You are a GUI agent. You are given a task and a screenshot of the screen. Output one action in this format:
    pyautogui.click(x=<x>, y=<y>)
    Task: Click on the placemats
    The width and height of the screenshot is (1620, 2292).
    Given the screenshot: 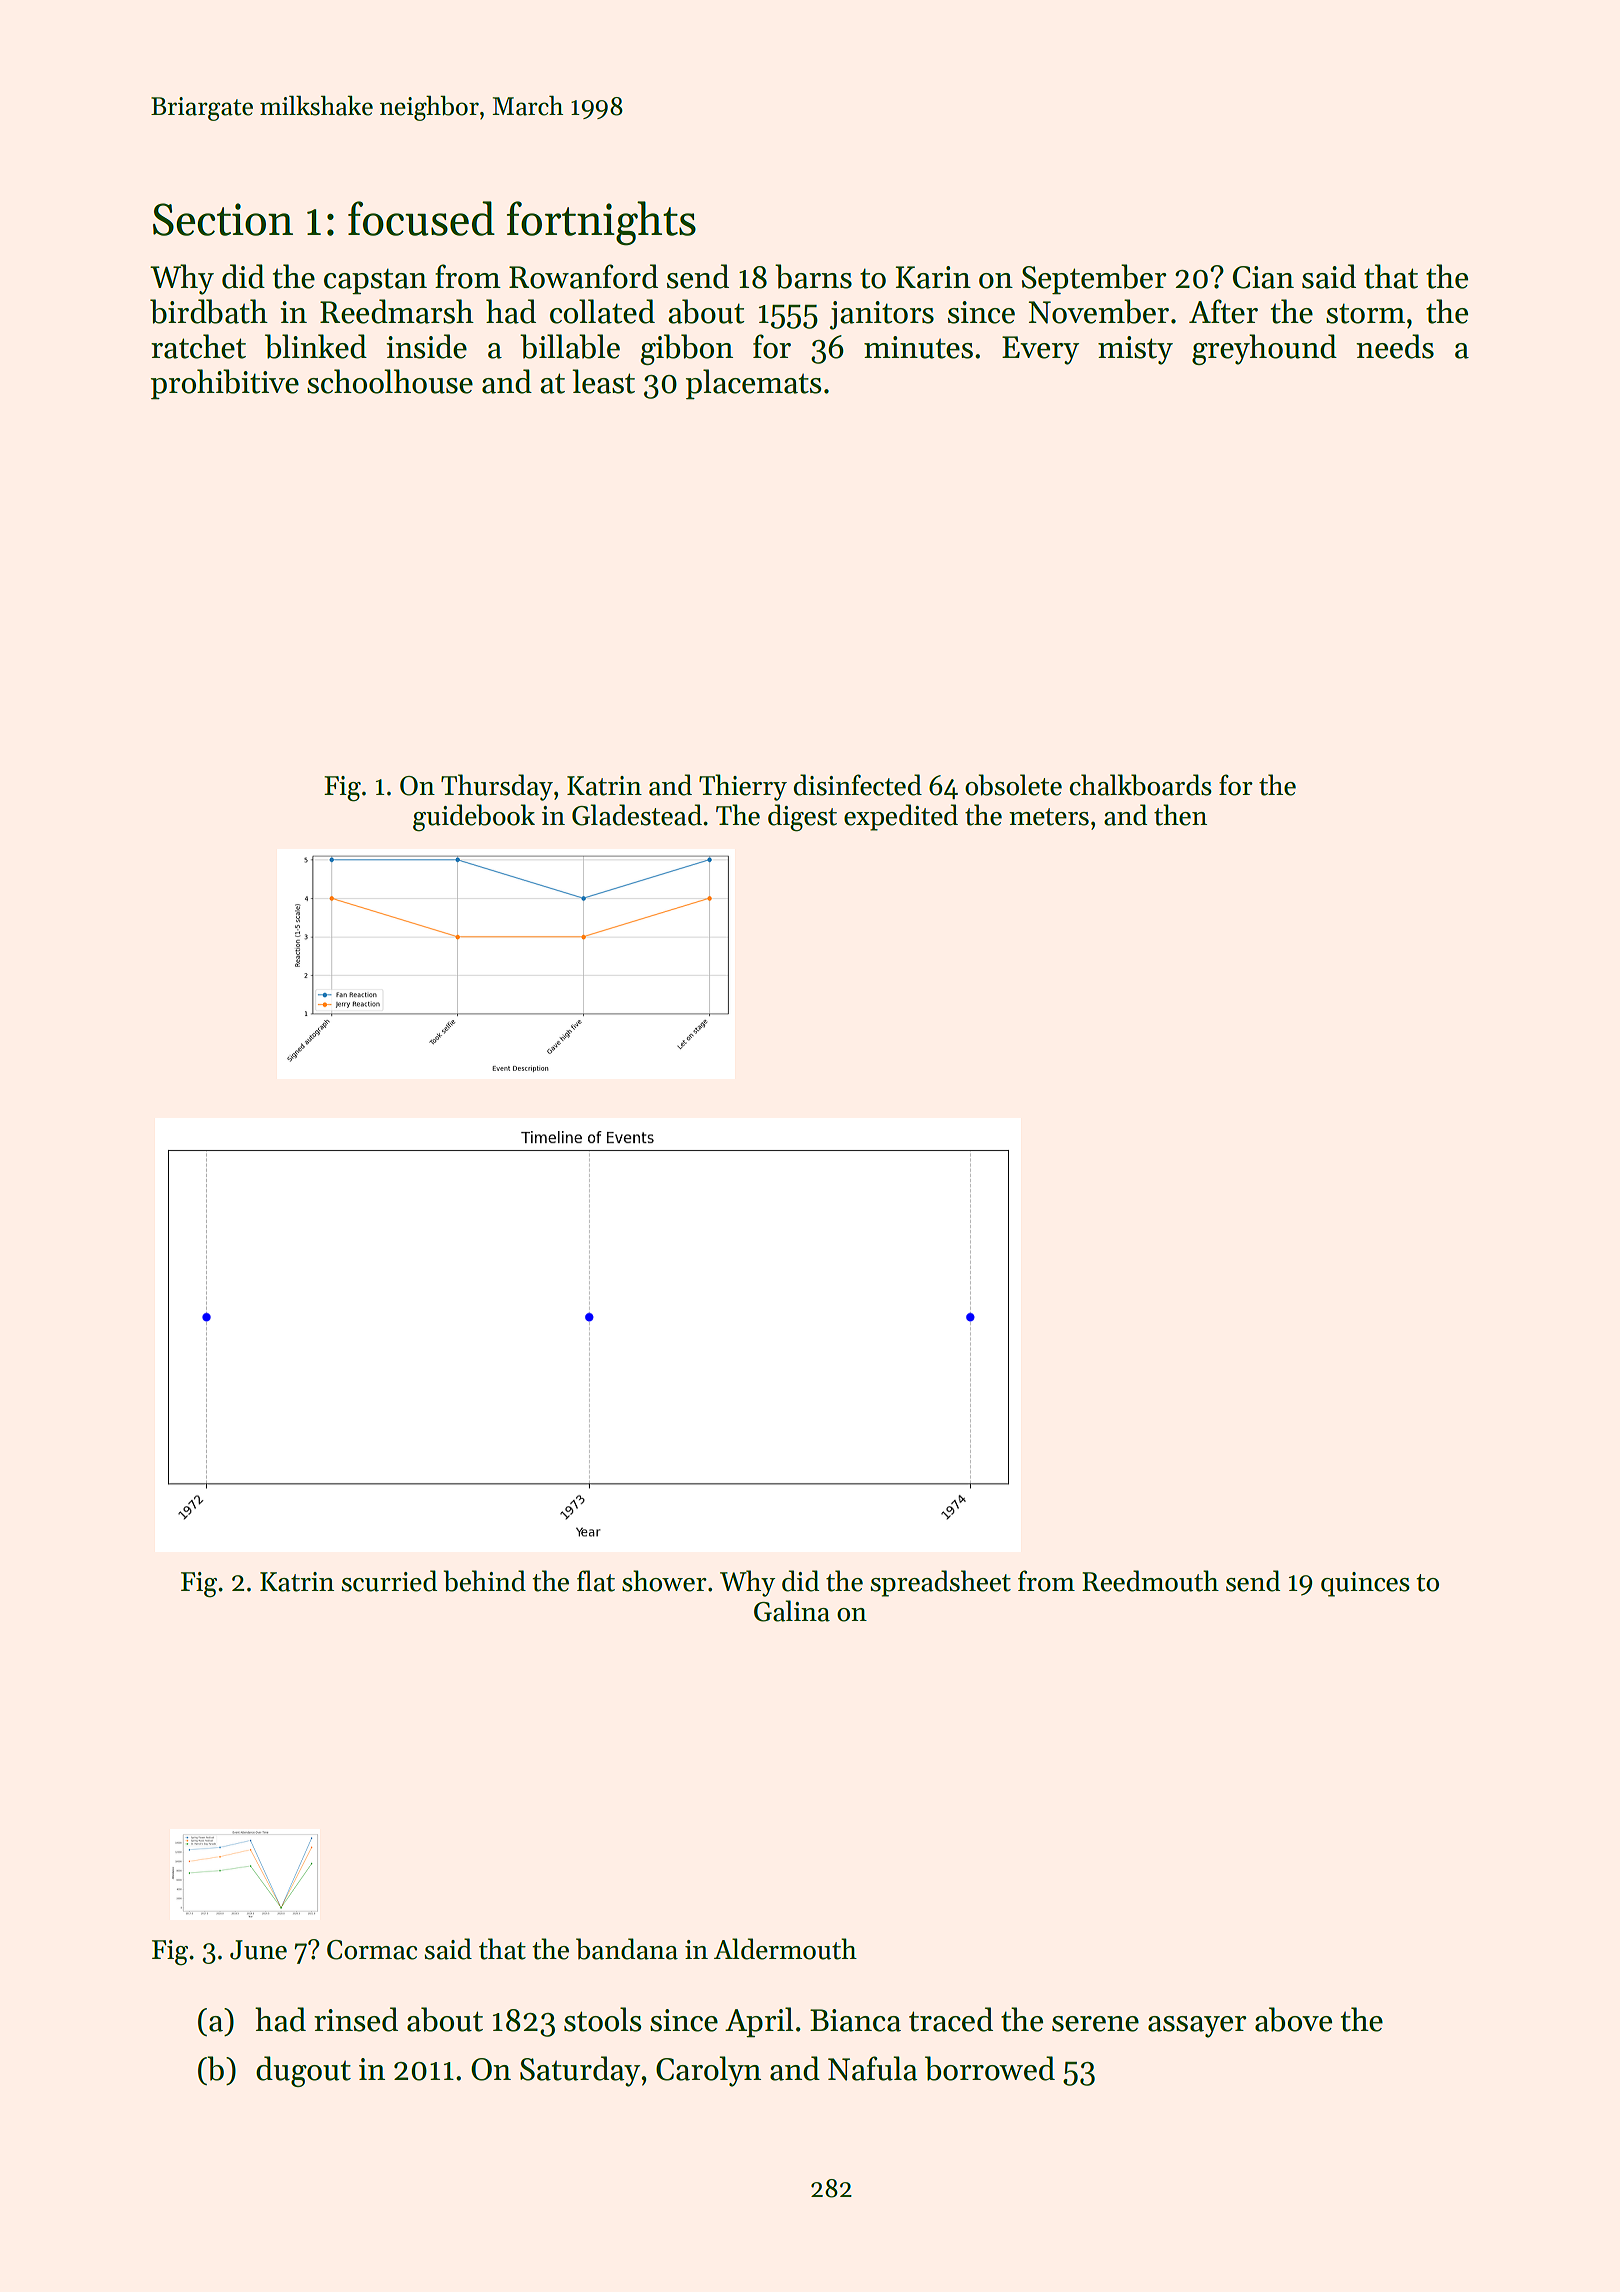 What is the action you would take?
    pyautogui.click(x=754, y=384)
